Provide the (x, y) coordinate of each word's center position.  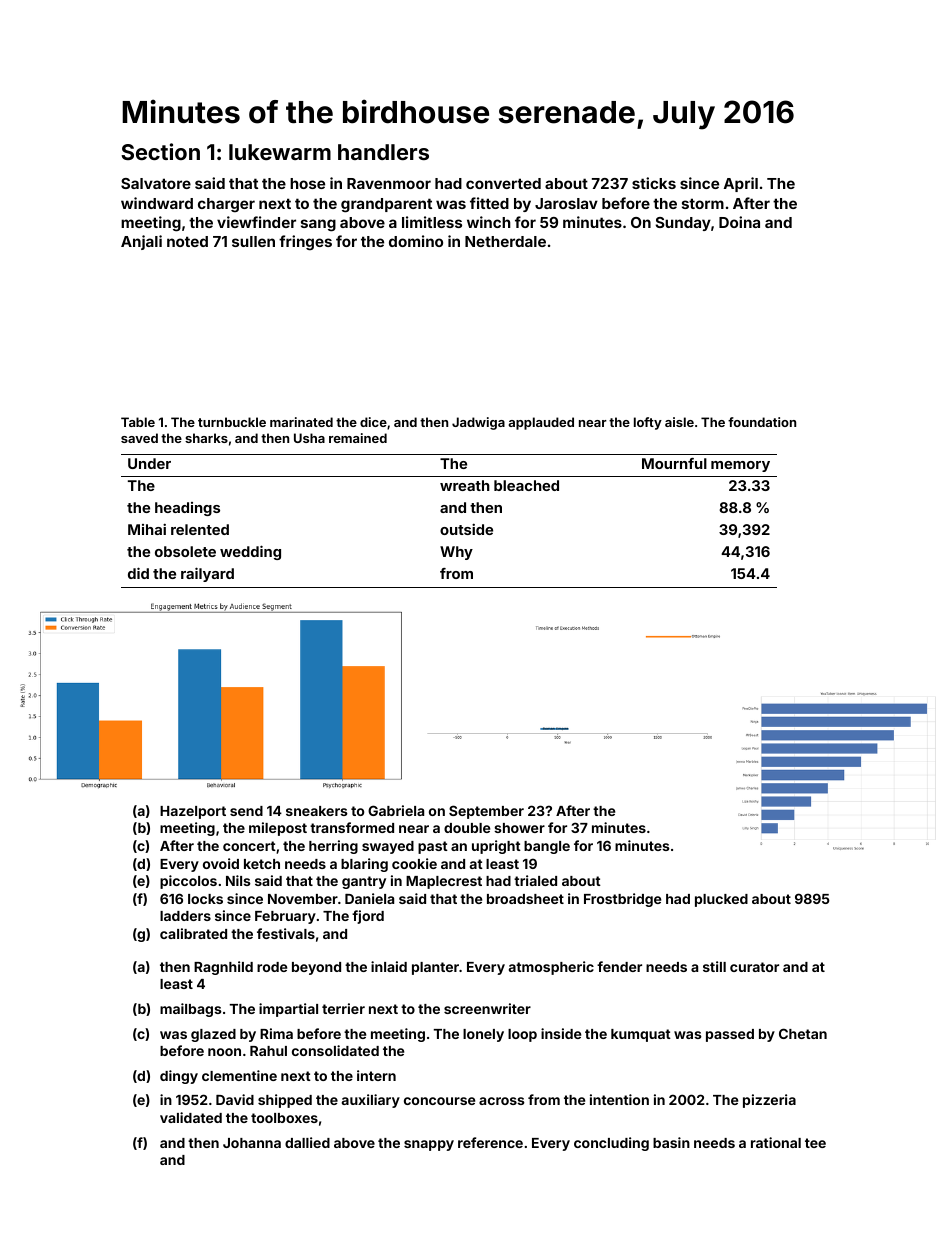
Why (456, 553)
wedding (250, 552)
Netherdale (505, 241)
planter (435, 968)
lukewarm (280, 152)
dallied (307, 1142)
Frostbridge (622, 900)
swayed (388, 847)
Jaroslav (566, 203)
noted (187, 241)
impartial (288, 1010)
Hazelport (193, 812)
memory (740, 466)
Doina (739, 222)
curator (754, 967)
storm (703, 203)
